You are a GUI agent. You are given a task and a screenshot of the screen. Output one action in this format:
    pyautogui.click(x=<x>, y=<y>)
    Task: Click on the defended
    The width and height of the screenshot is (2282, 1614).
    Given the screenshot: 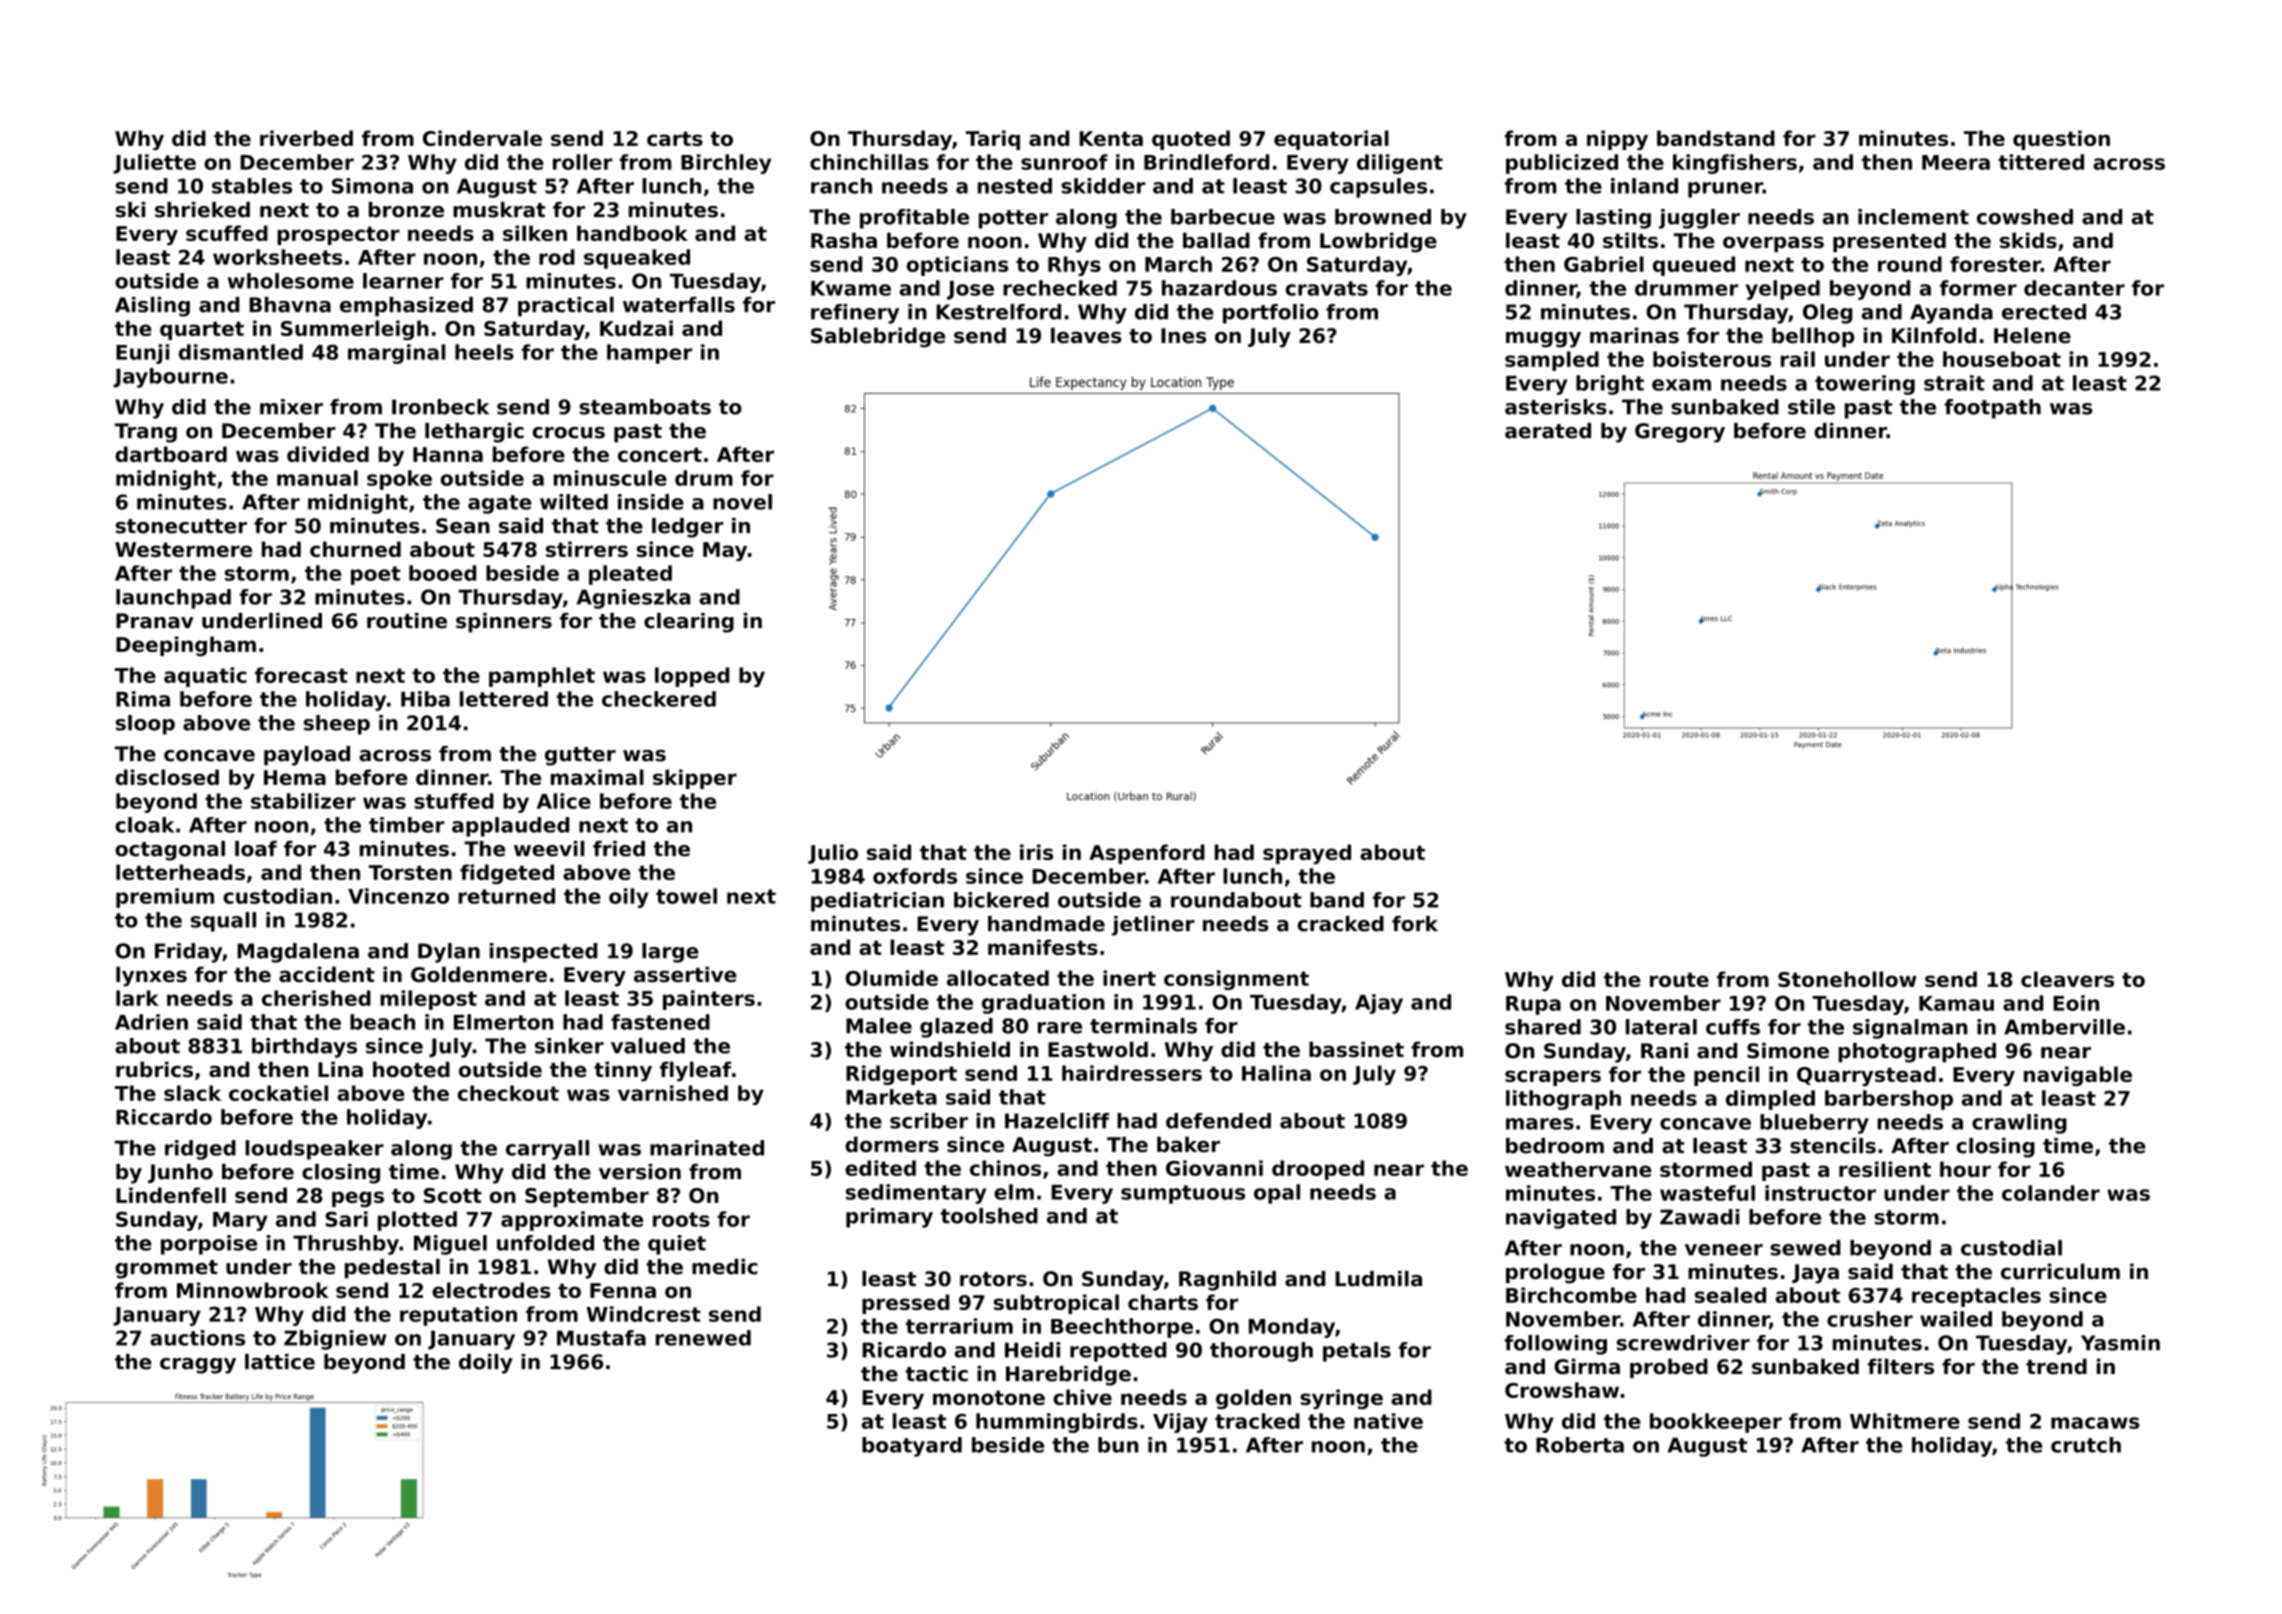 What is the action you would take?
    pyautogui.click(x=1218, y=1121)
